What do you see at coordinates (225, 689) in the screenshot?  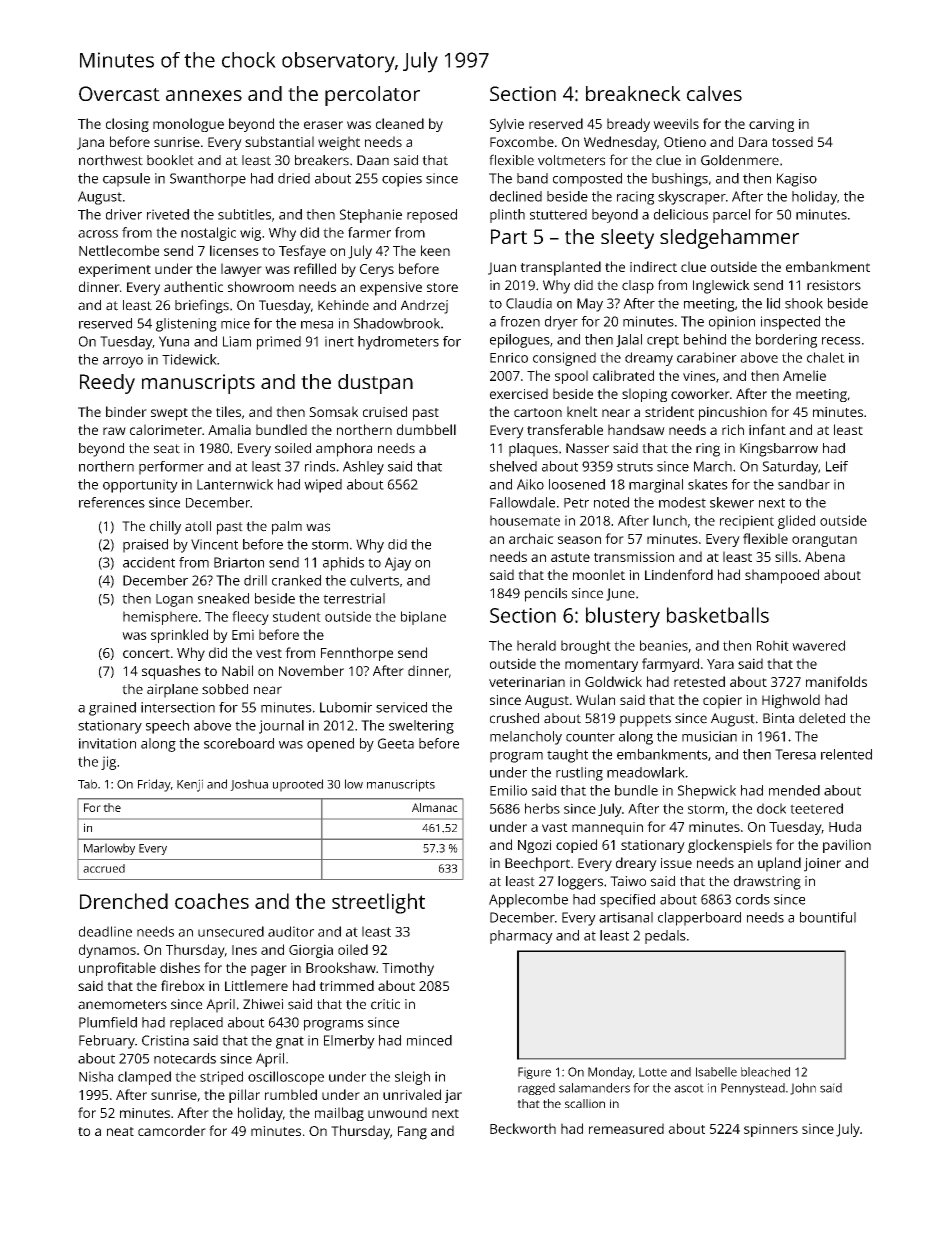 I see `sobbed` at bounding box center [225, 689].
